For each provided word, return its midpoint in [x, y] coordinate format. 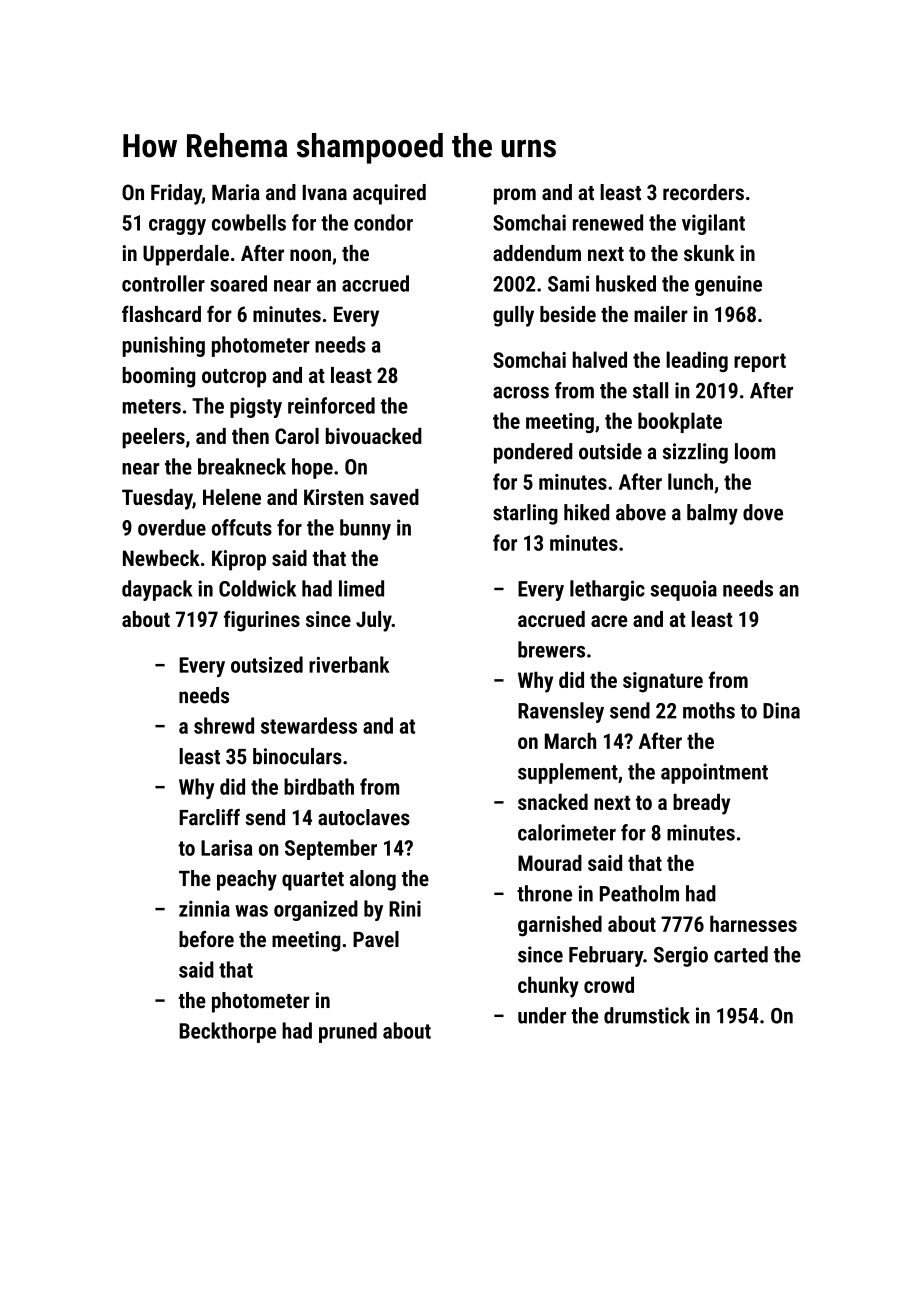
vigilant [713, 224]
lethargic [607, 590]
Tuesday [157, 499]
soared [238, 283]
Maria [236, 192]
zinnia [204, 908]
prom [515, 196]
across [521, 392]
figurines [262, 621]
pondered [533, 453]
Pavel [376, 939]
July [374, 621]
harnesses [753, 923]
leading [697, 361]
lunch [690, 481]
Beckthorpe [227, 1032]
